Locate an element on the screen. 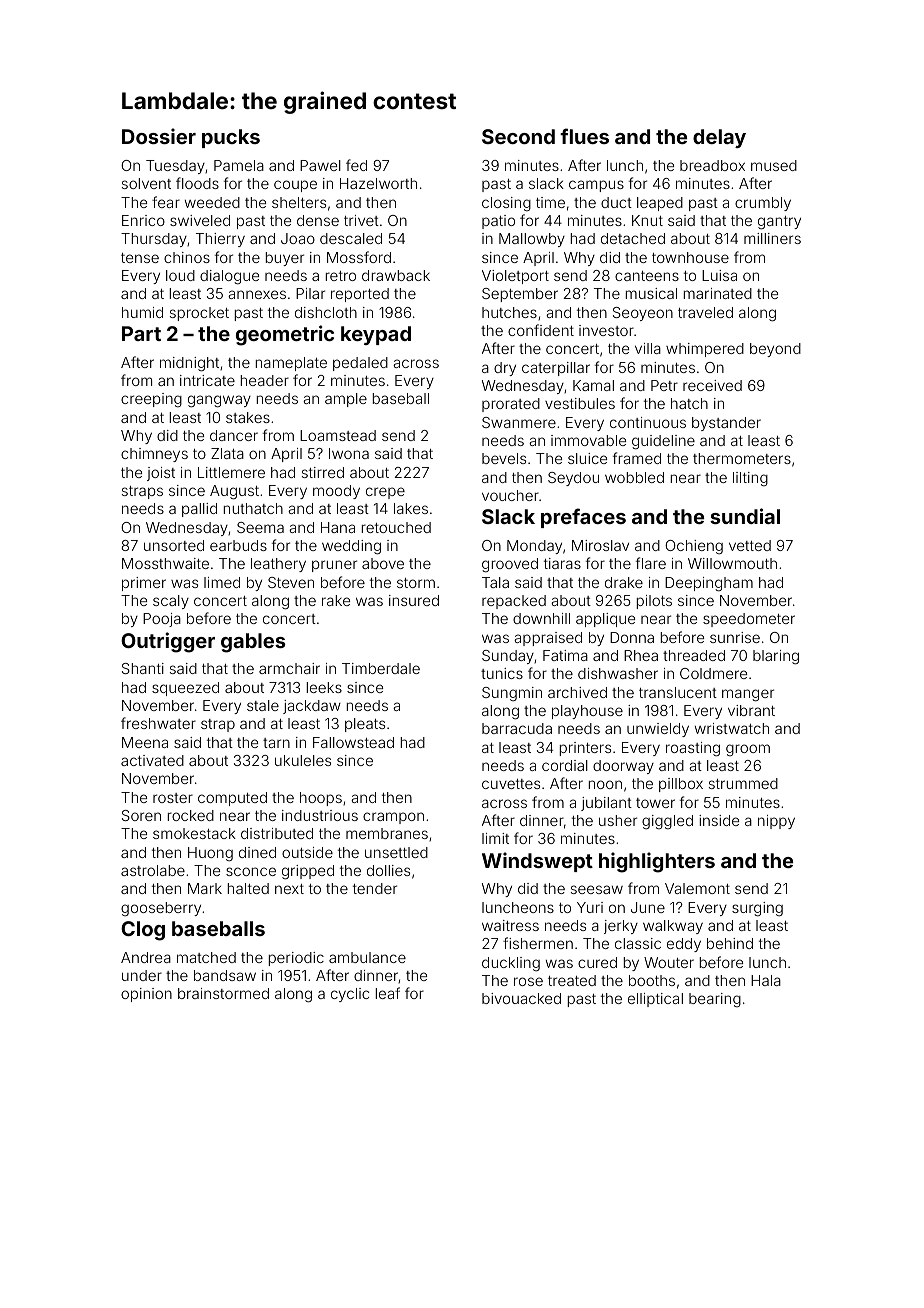 This screenshot has height=1308, width=924. stale is located at coordinates (263, 705).
